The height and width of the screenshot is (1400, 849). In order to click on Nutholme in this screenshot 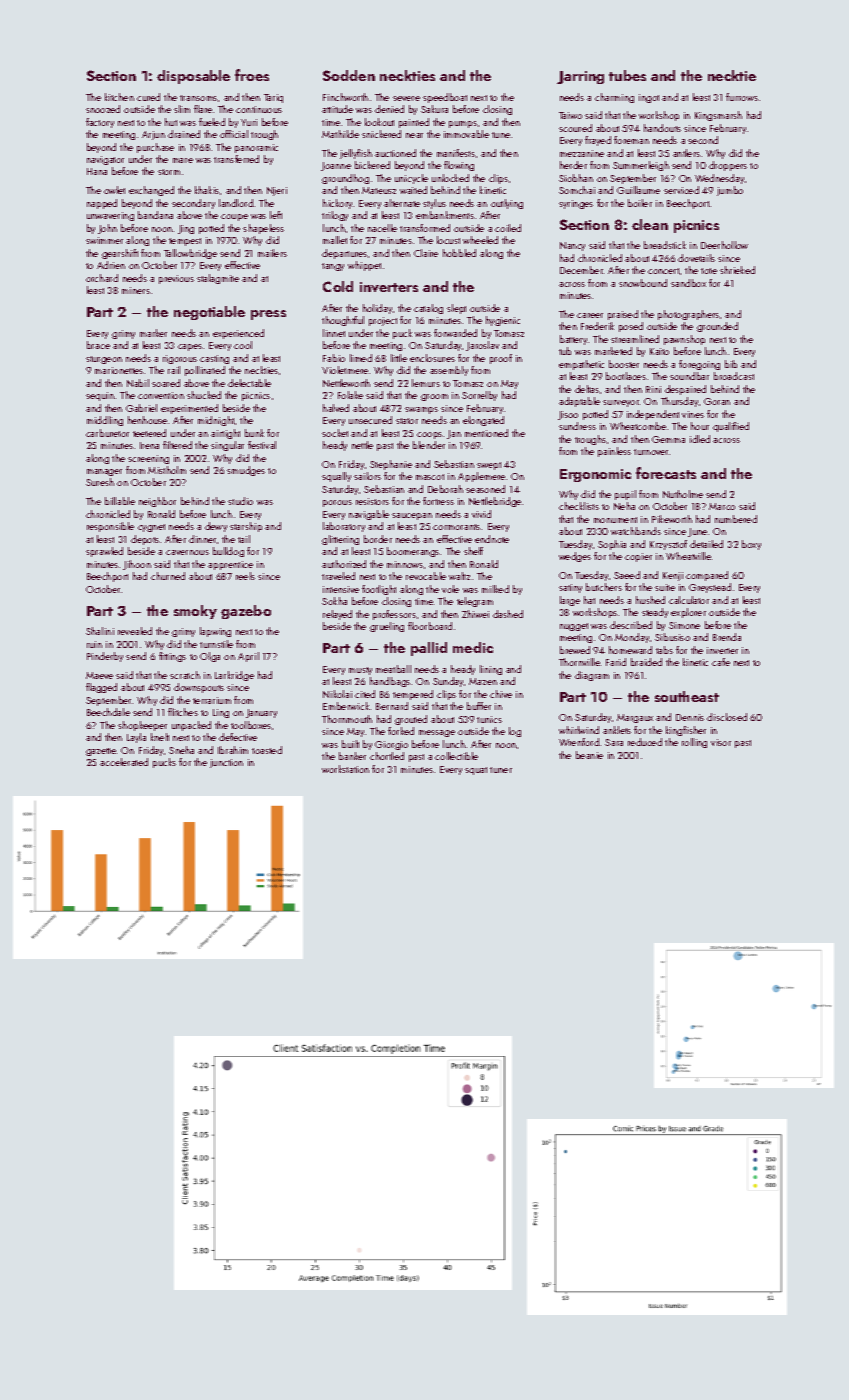, I will do `click(683, 494)`.
